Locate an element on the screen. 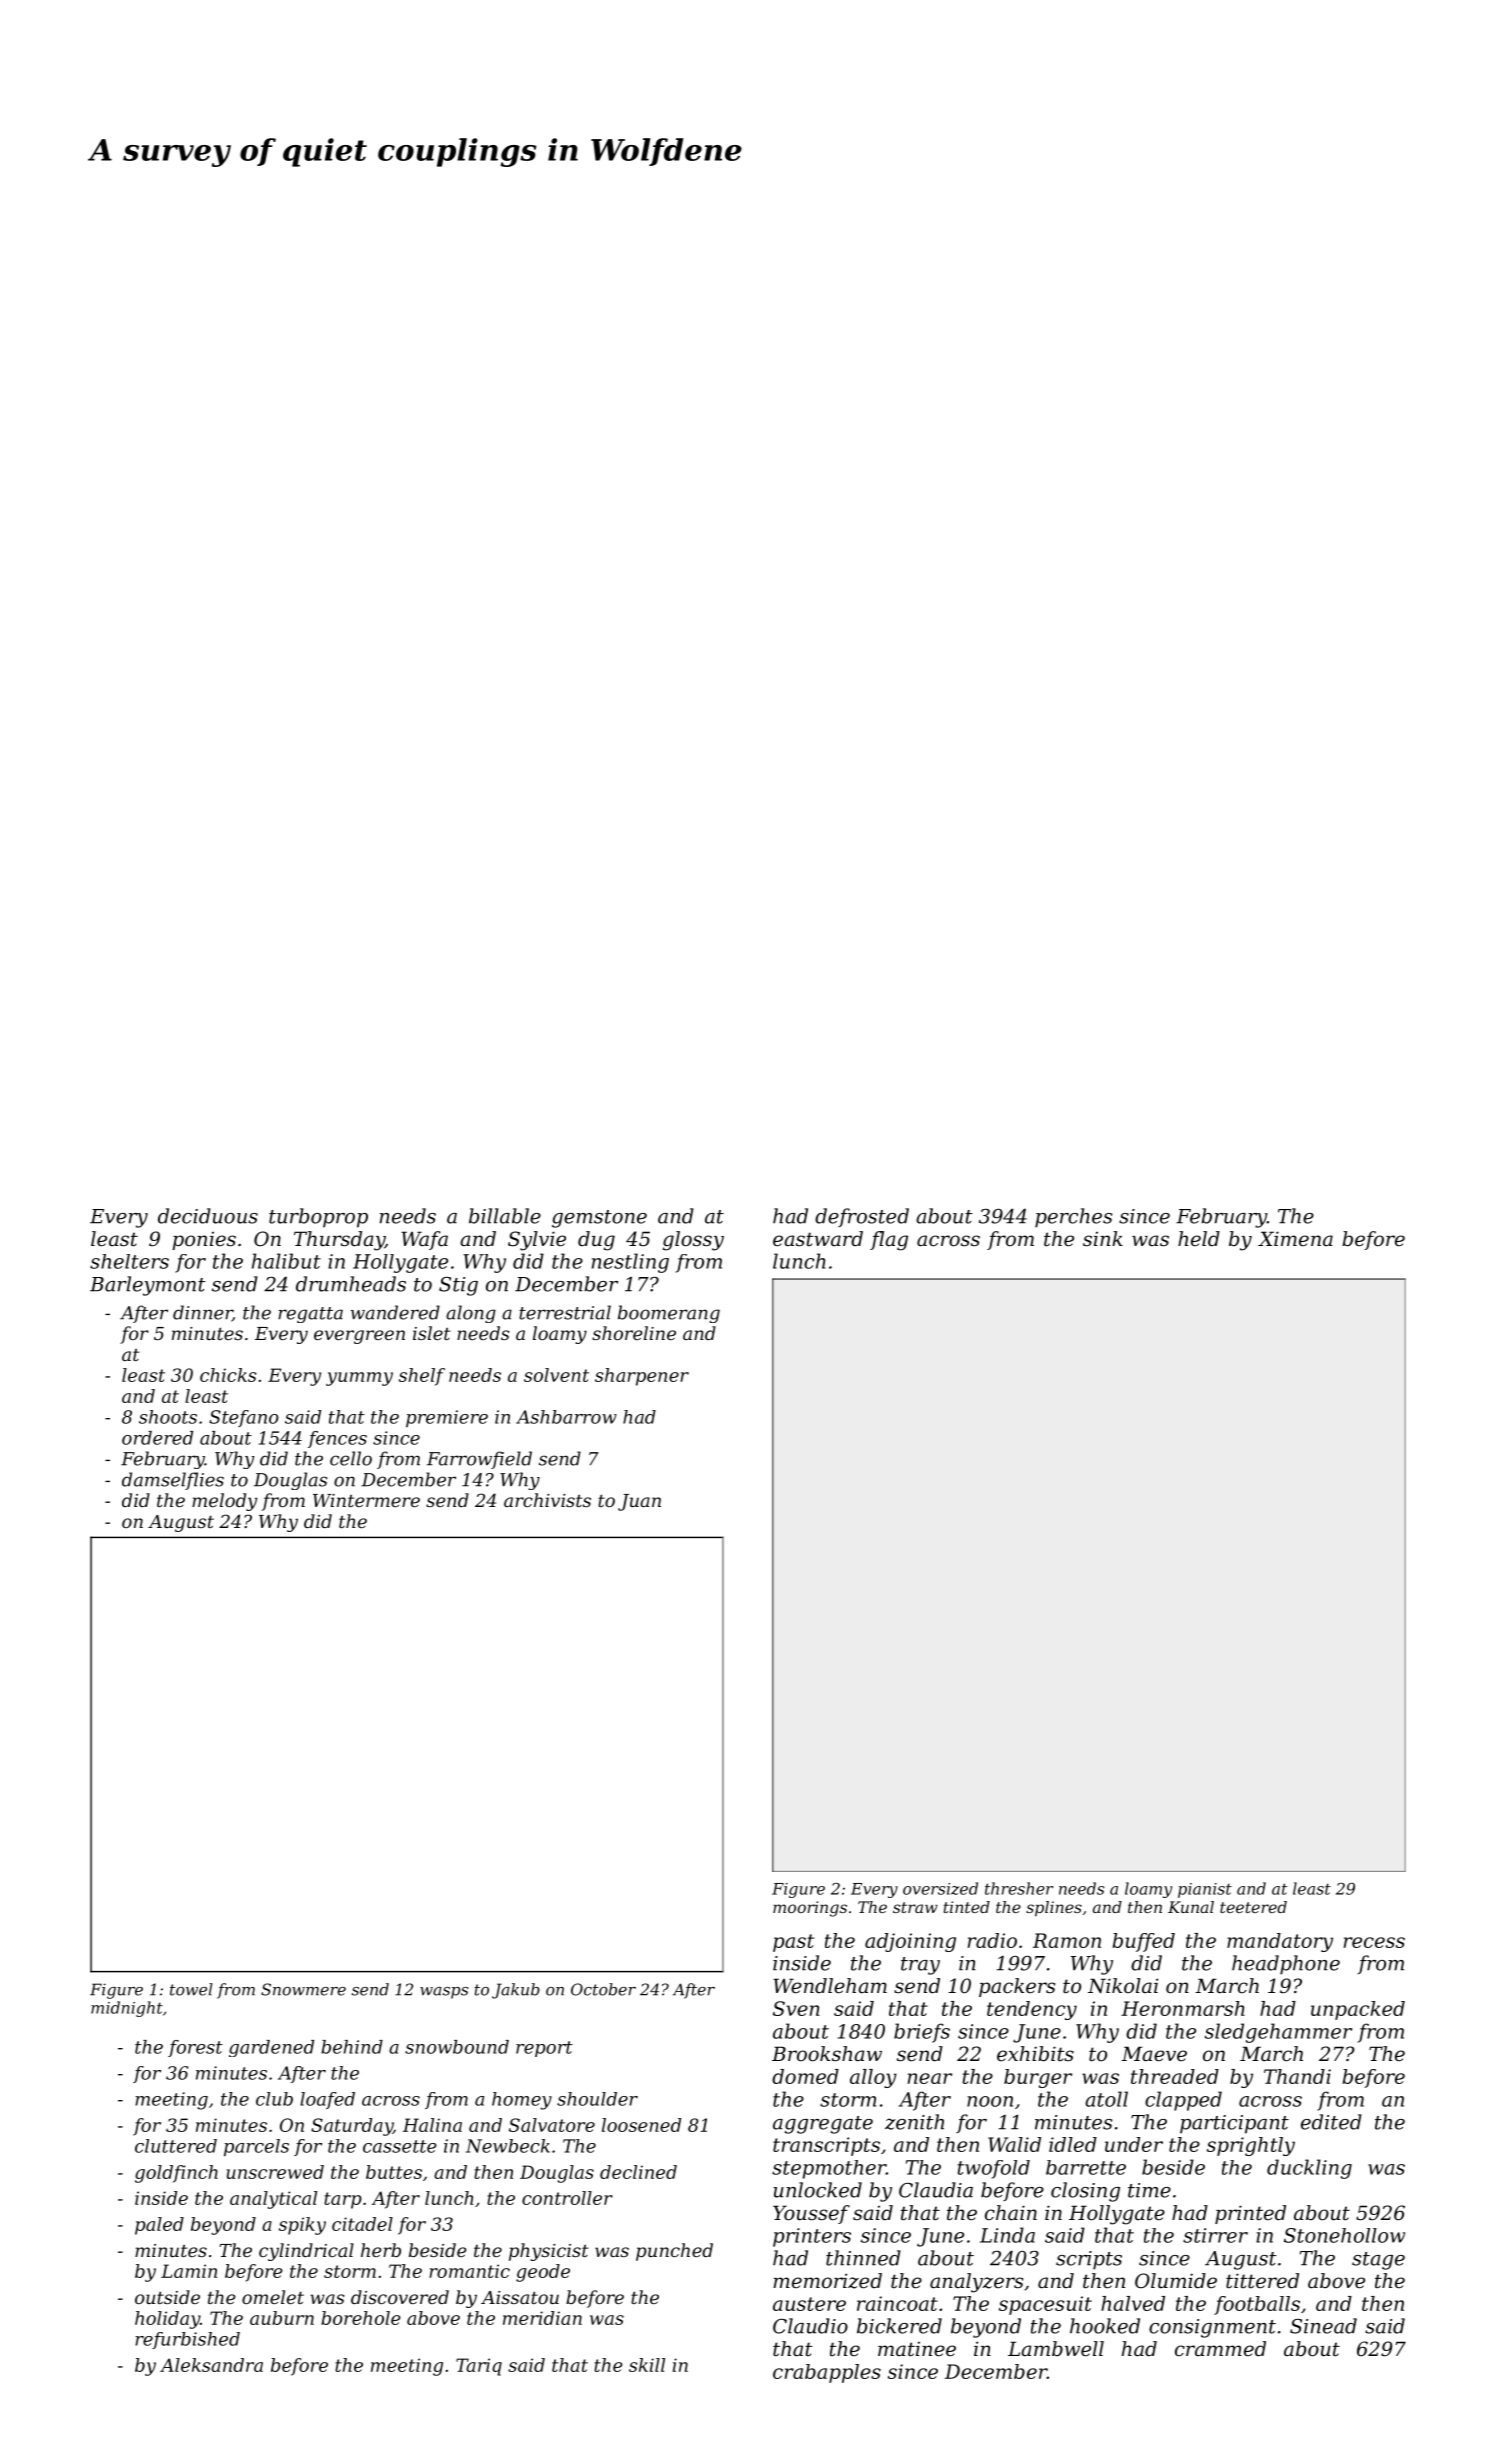 The image size is (1496, 2464). unpacked is located at coordinates (1358, 2010).
